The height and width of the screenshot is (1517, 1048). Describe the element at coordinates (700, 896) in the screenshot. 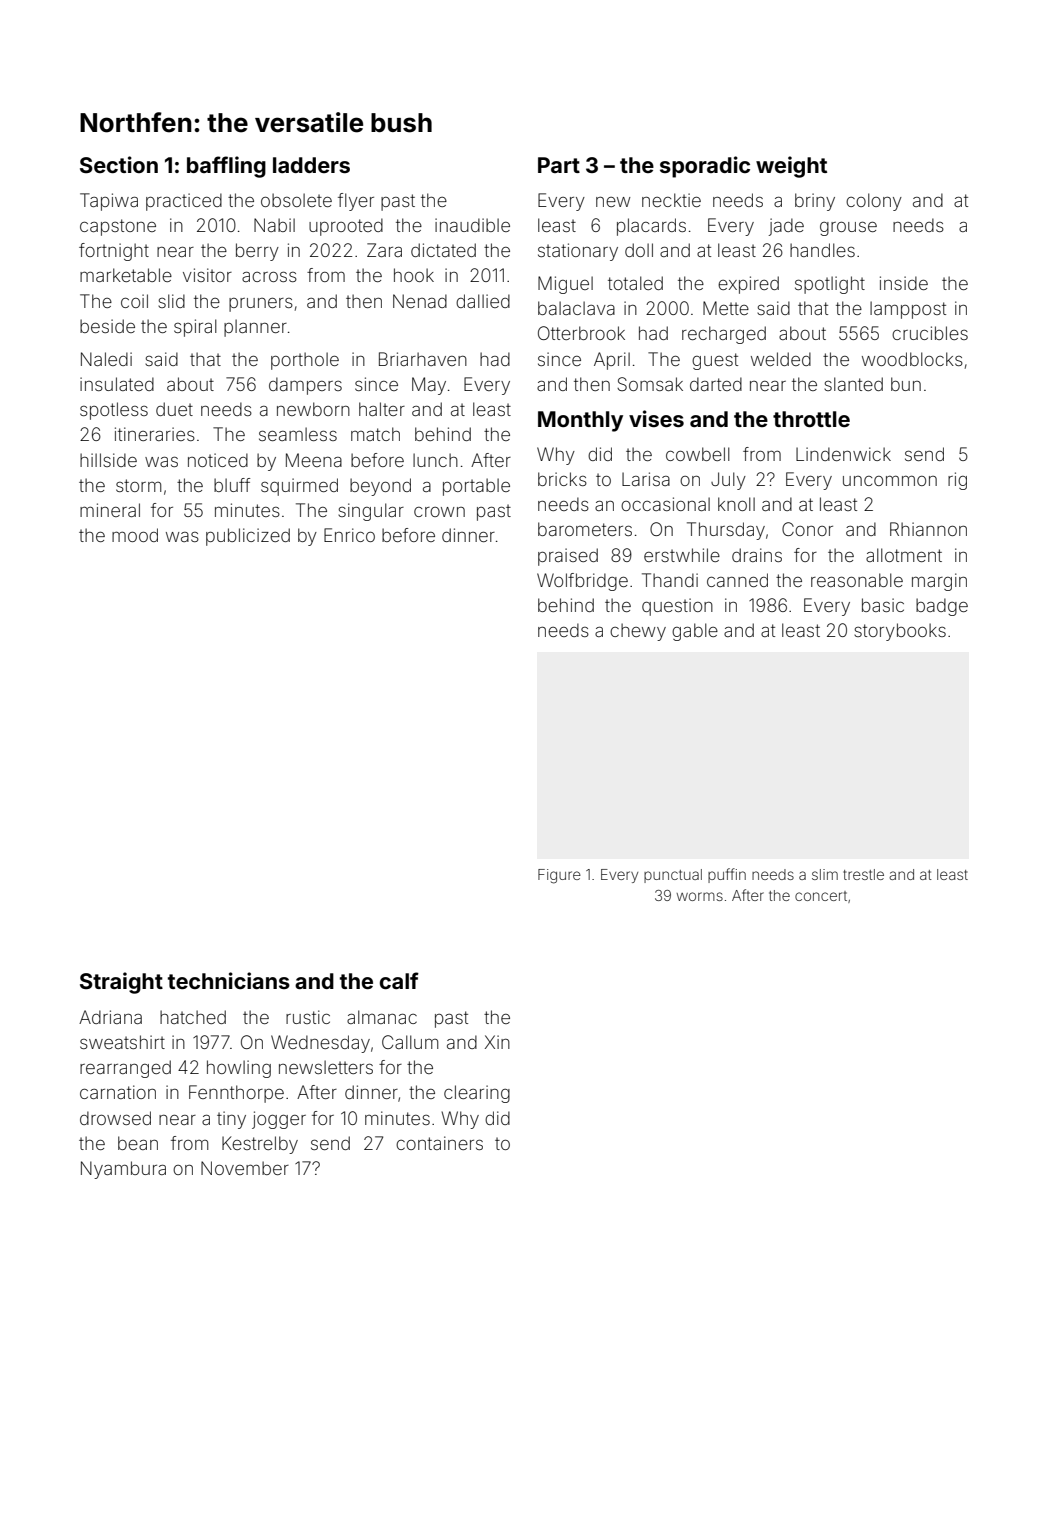

I see `worms` at that location.
